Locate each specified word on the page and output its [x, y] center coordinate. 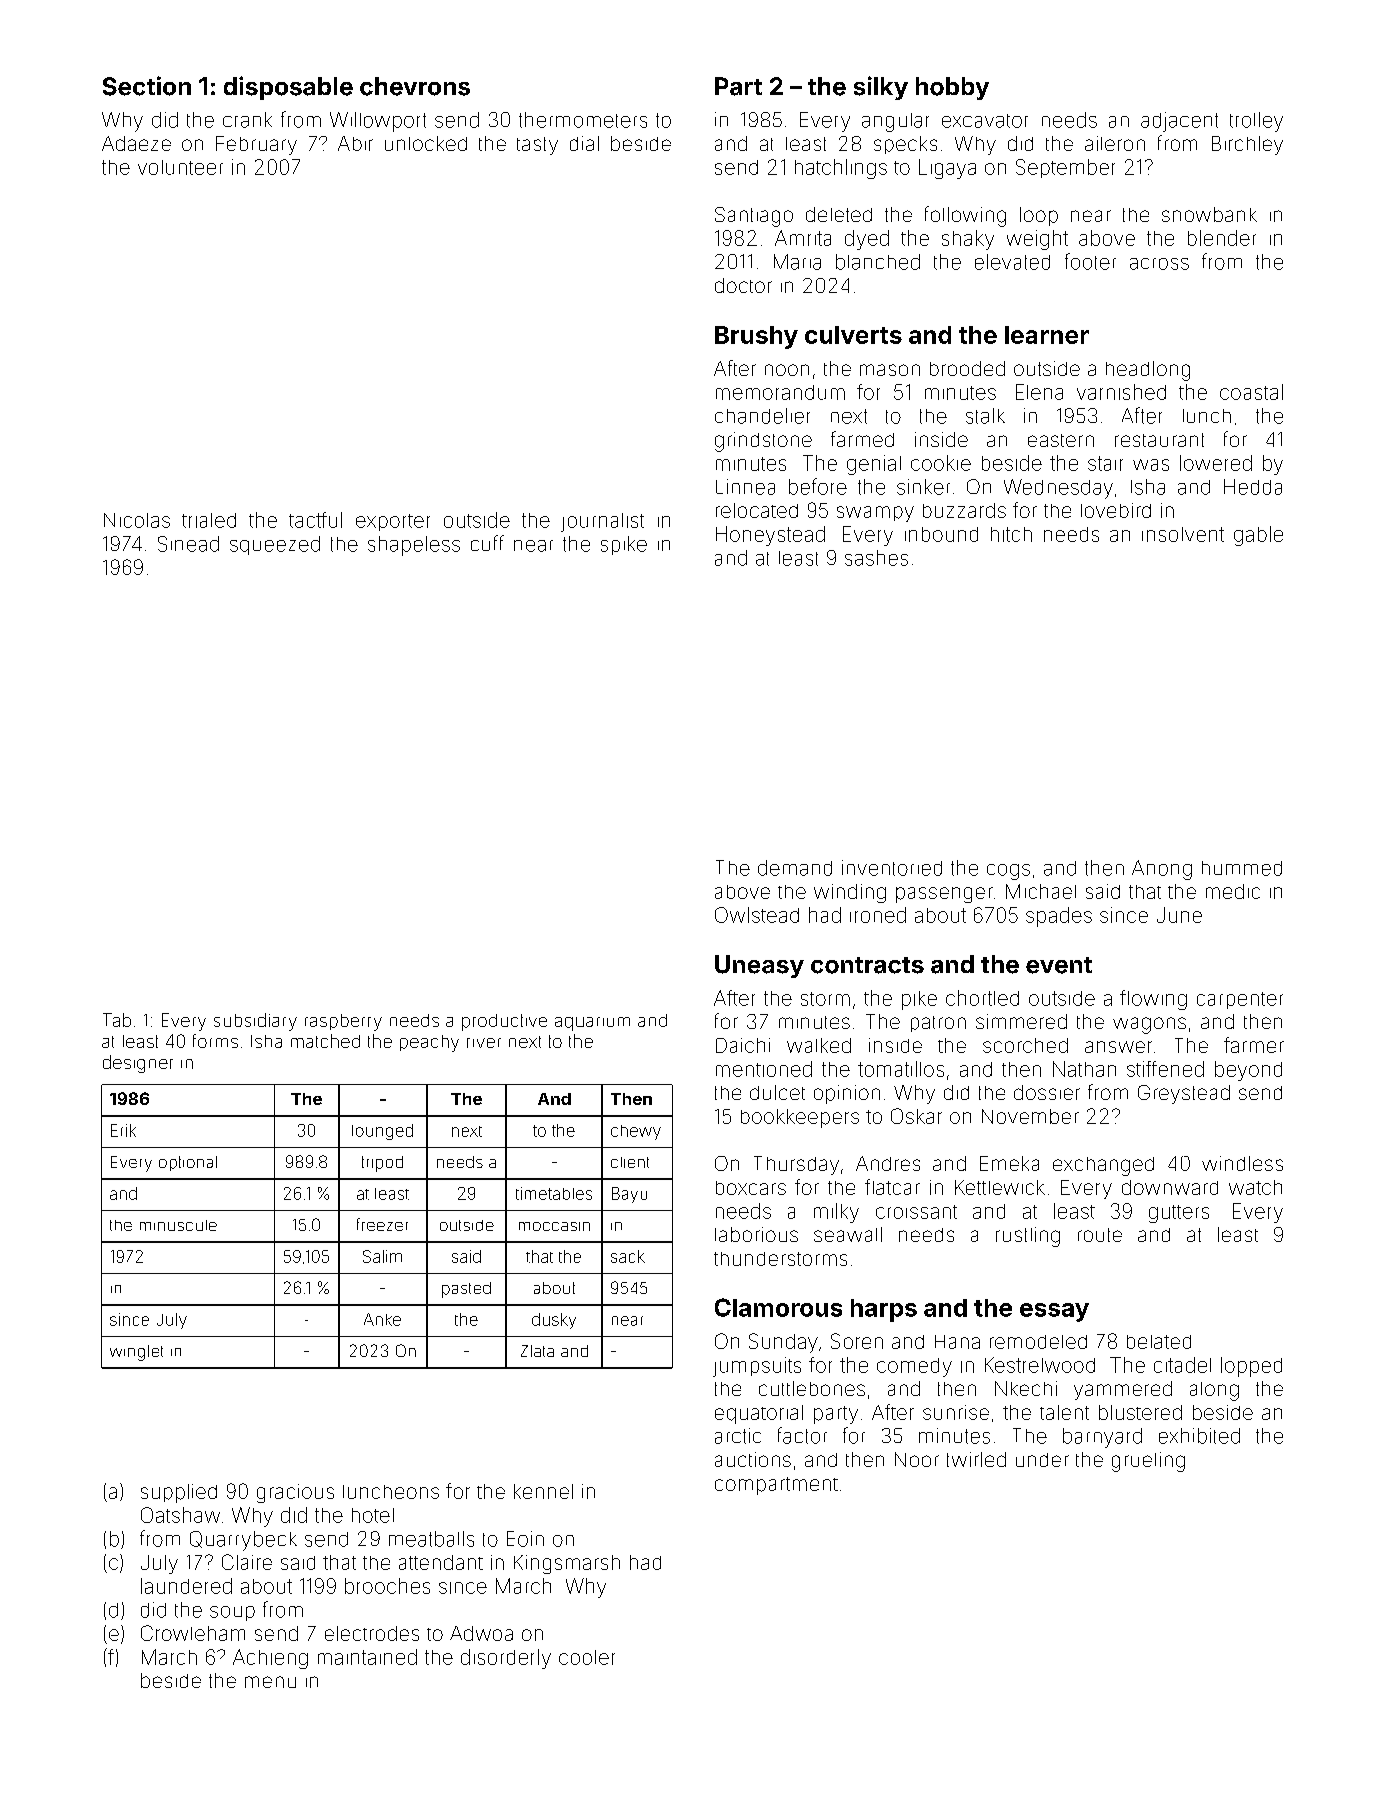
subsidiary [255, 1022]
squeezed [275, 545]
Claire [247, 1562]
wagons [1149, 1025]
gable [1258, 536]
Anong [1162, 870]
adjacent [1179, 122]
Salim [382, 1256]
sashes [876, 558]
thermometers [583, 120]
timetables [554, 1193]
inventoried [892, 868]
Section [147, 86]
